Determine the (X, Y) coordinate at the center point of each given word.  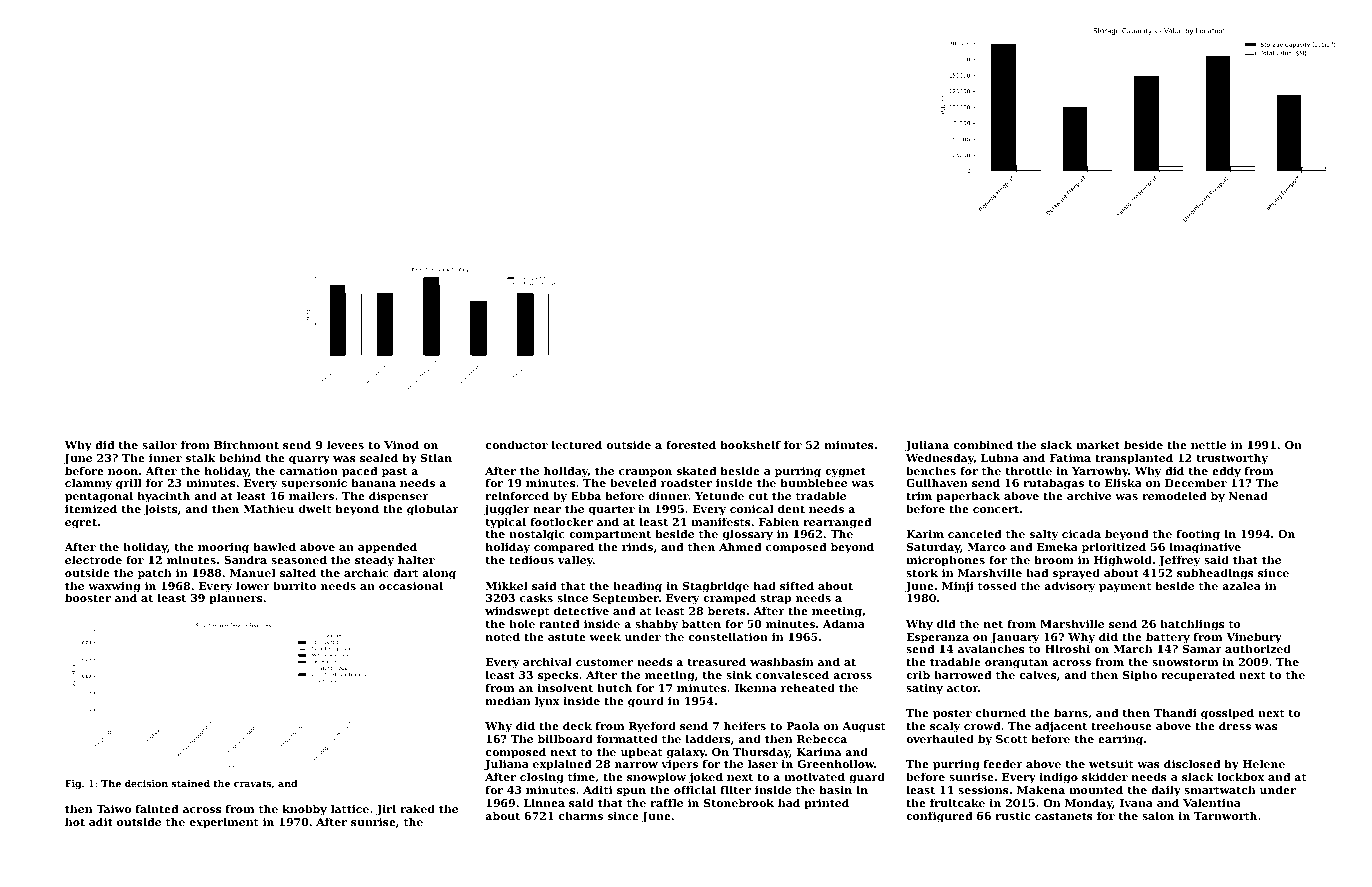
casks (536, 597)
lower (253, 585)
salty (1044, 535)
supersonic (314, 484)
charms (581, 815)
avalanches (991, 649)
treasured (716, 661)
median (508, 700)
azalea (1241, 585)
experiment (224, 823)
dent (791, 508)
